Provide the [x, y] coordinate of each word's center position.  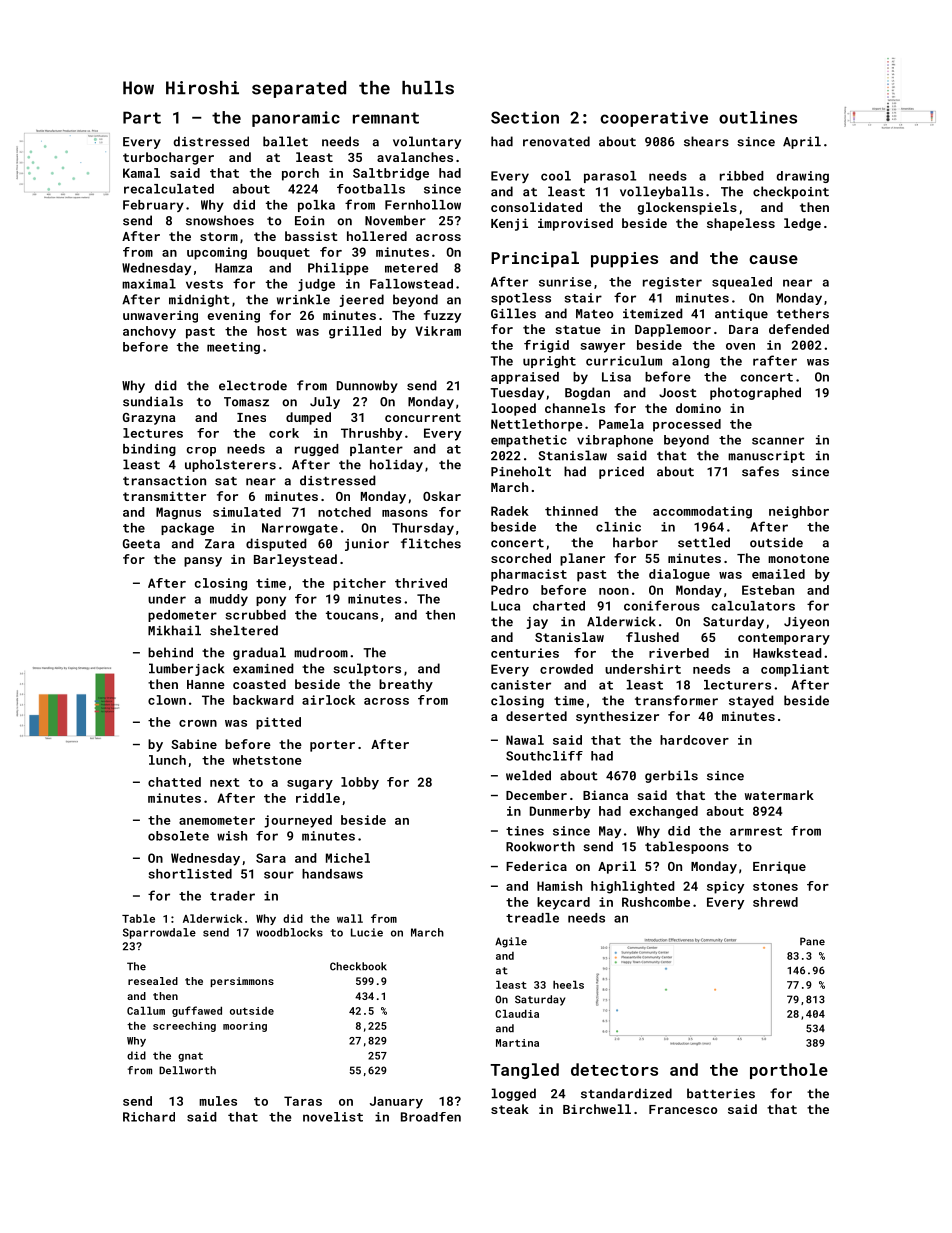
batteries [721, 1093]
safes [760, 471]
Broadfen [431, 1117]
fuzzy [442, 316]
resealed [153, 981]
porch [300, 174]
